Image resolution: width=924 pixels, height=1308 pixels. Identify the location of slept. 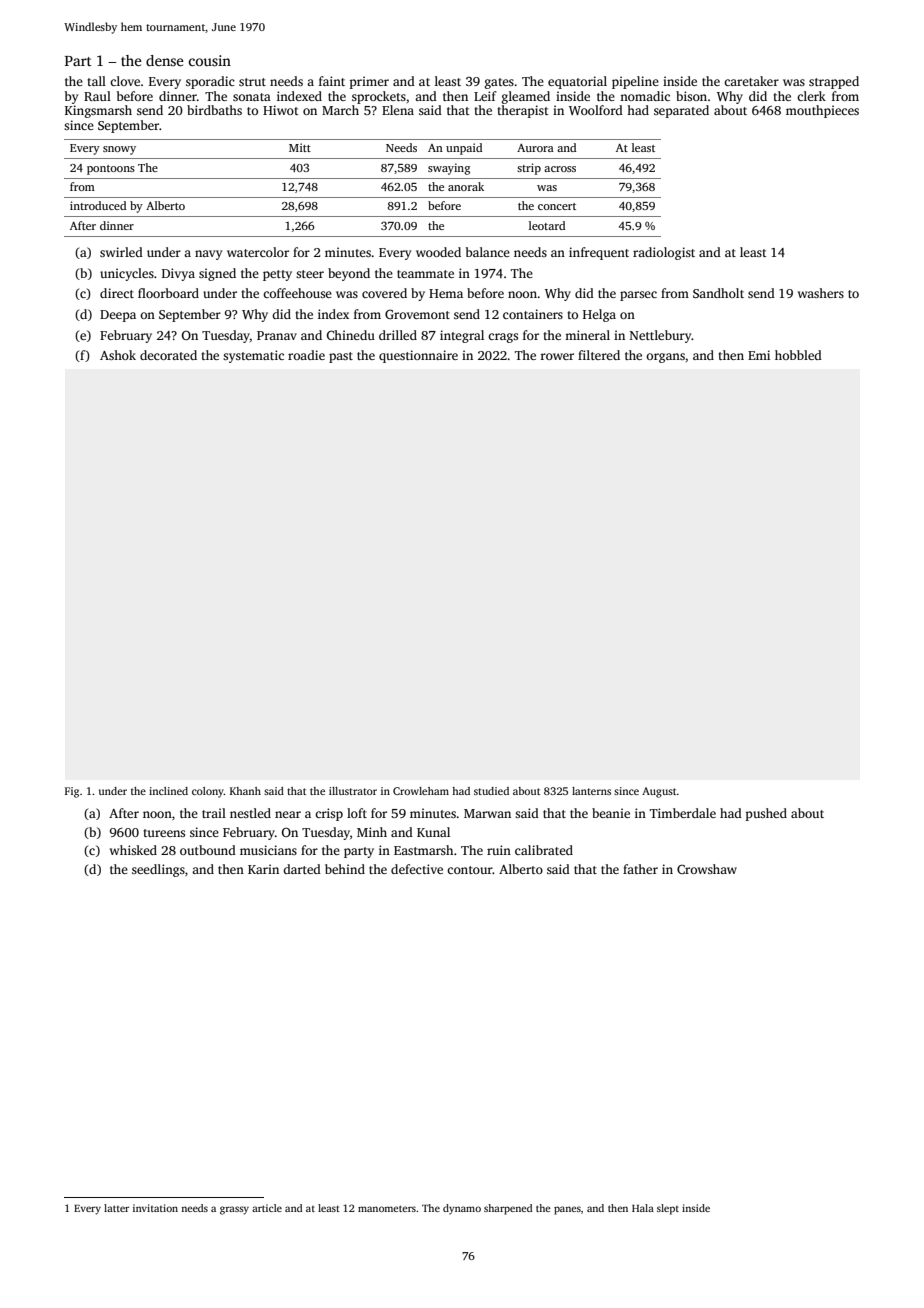
(668, 1209).
